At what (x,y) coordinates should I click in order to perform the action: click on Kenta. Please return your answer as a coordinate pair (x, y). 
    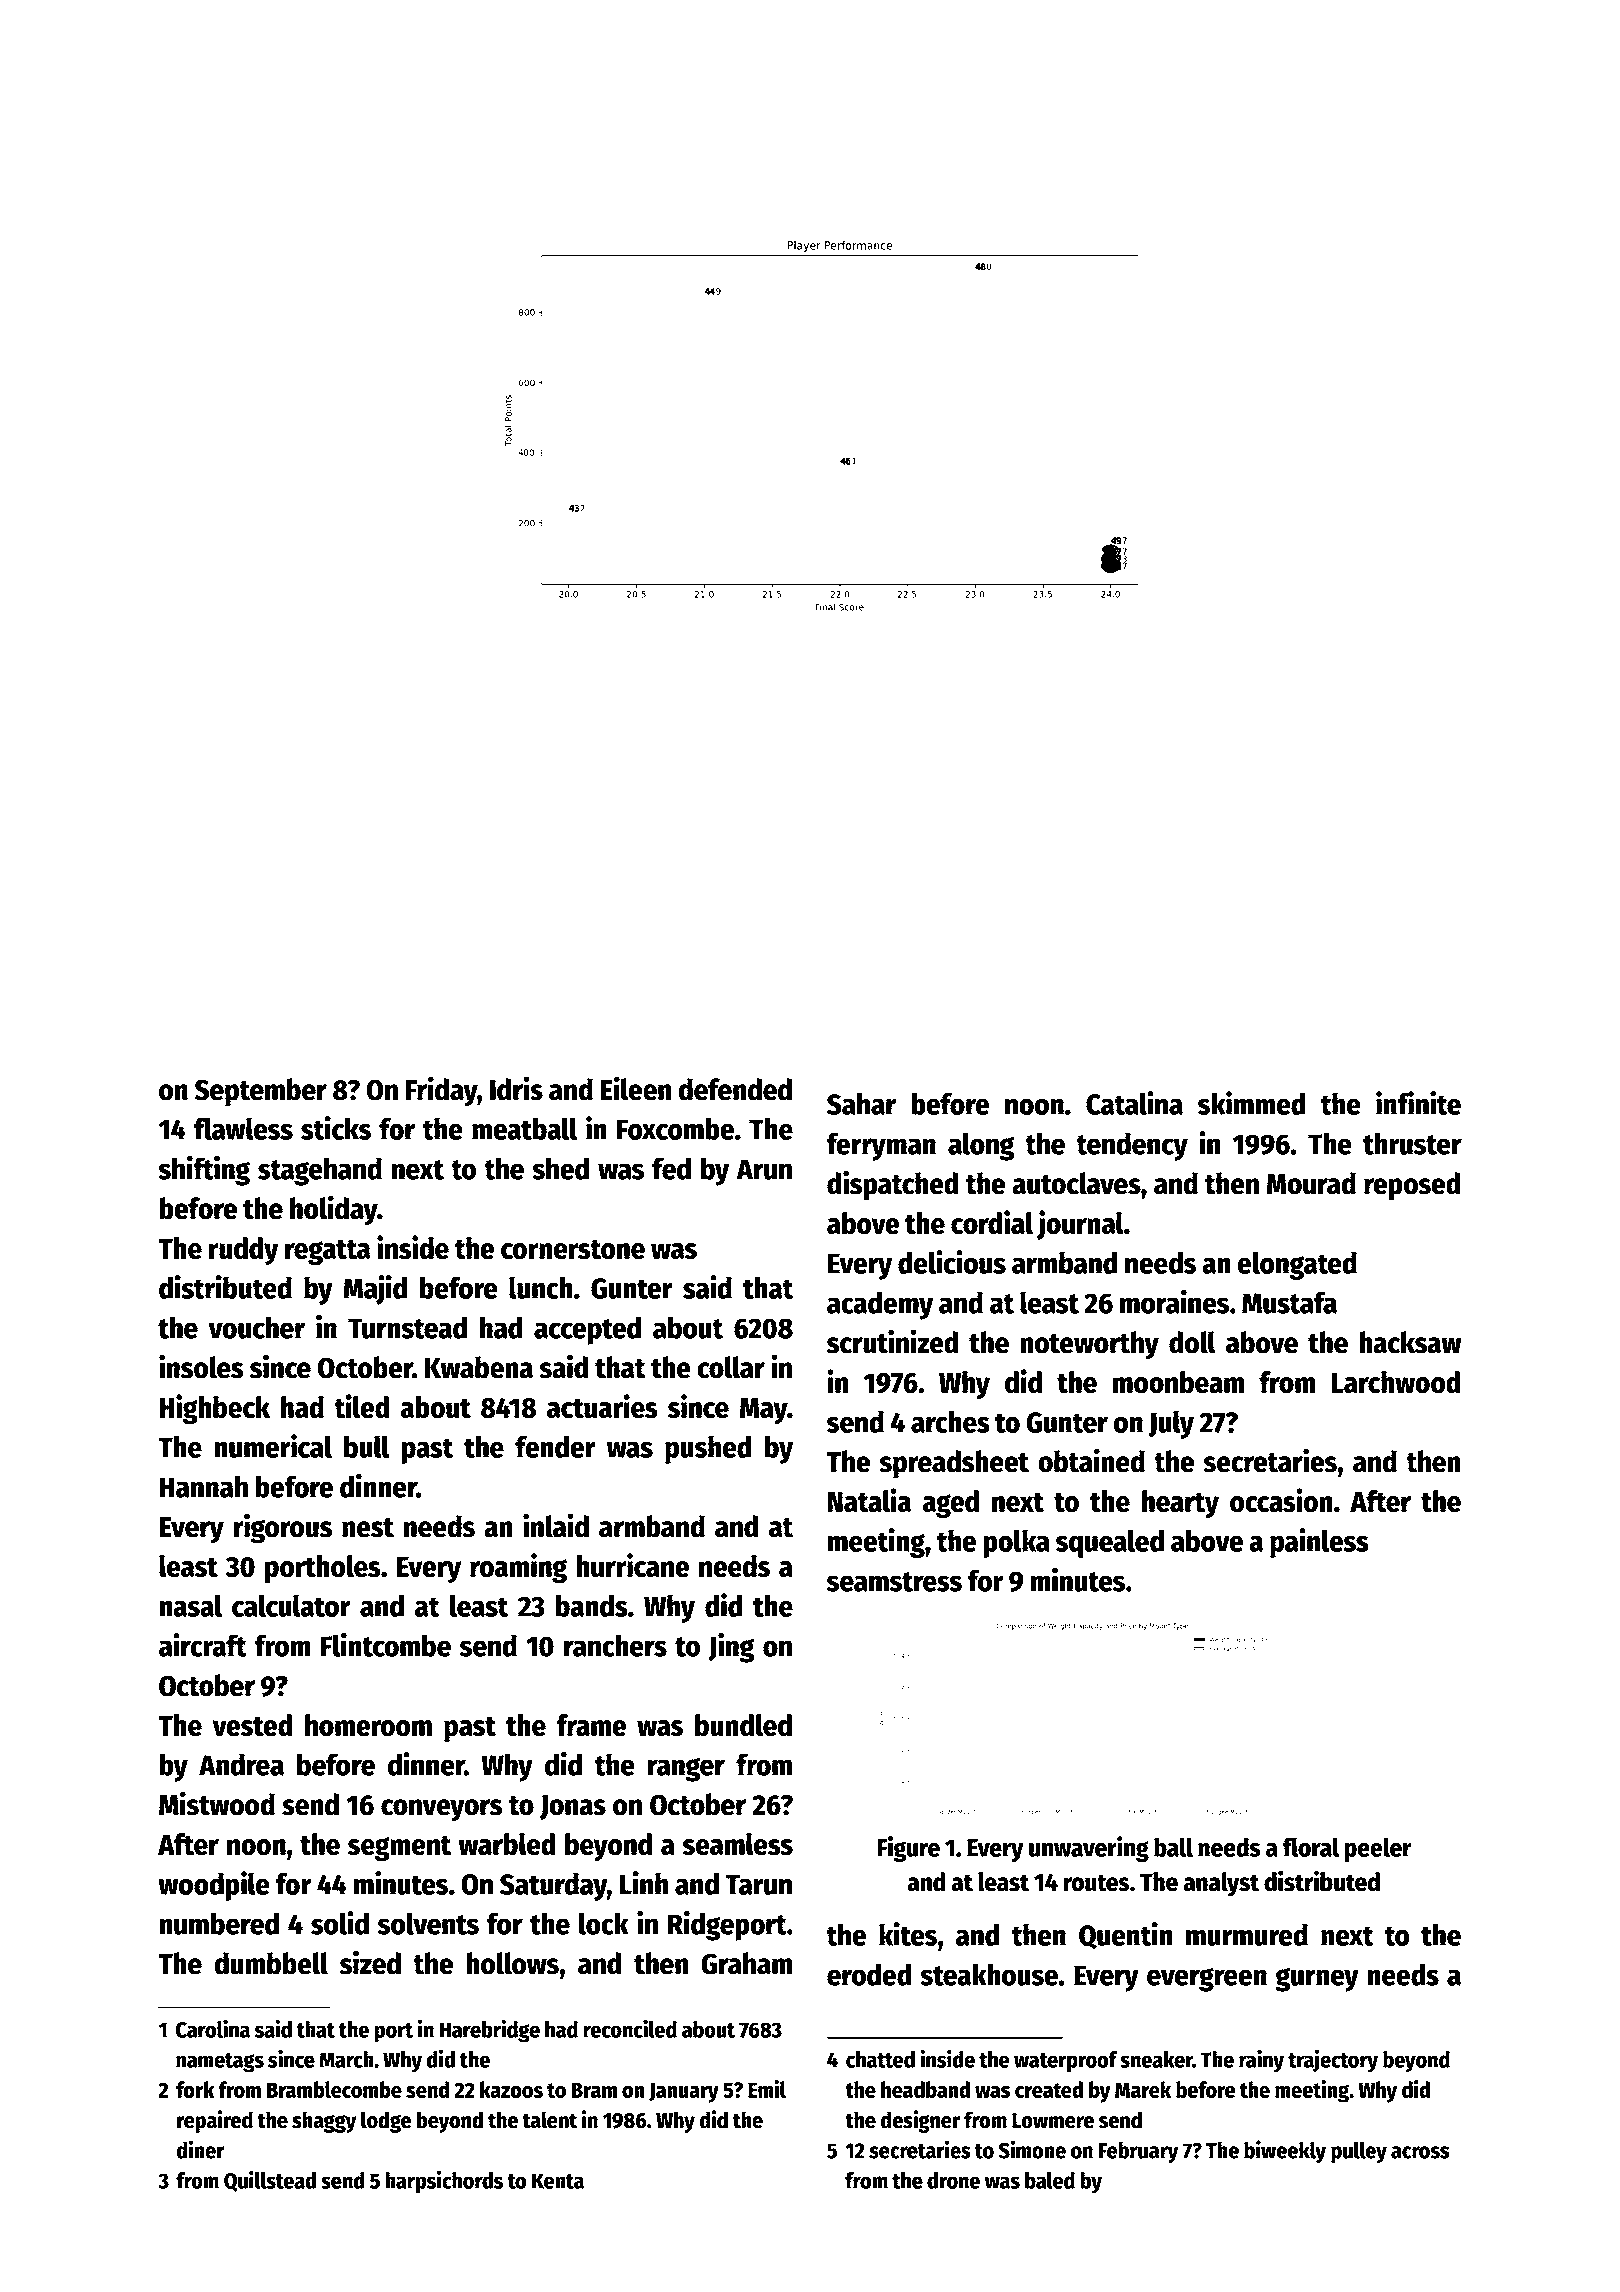
    Looking at the image, I should click on (558, 2181).
